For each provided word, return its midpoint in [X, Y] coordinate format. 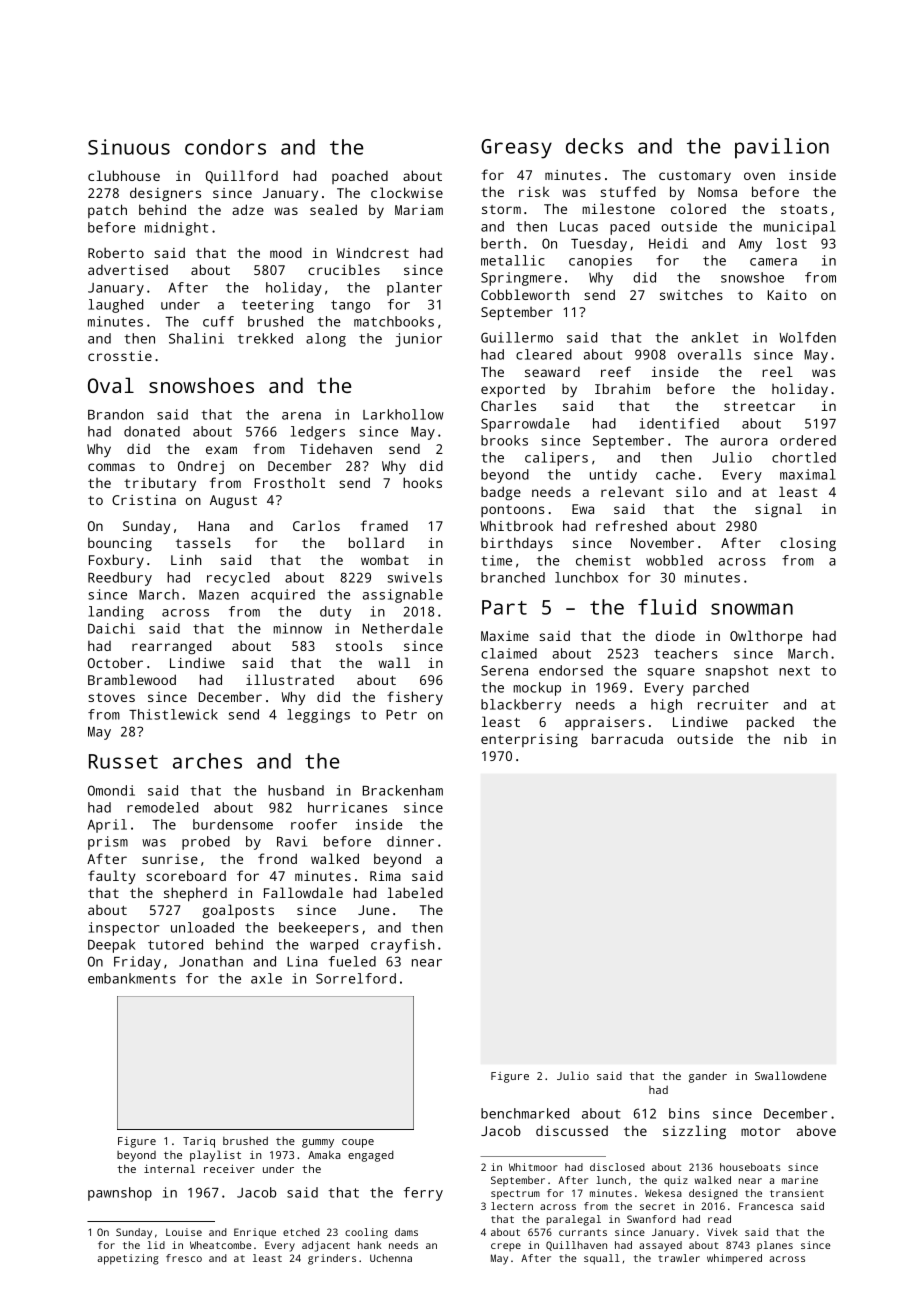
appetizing [128, 1259]
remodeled [162, 807]
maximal [808, 474]
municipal [800, 228]
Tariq [199, 1142]
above [816, 1130]
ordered [808, 440]
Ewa [583, 509]
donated [152, 431]
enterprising [529, 741]
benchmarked [525, 1113]
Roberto [116, 253]
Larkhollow [403, 414]
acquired [283, 596]
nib [795, 738]
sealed [333, 209]
